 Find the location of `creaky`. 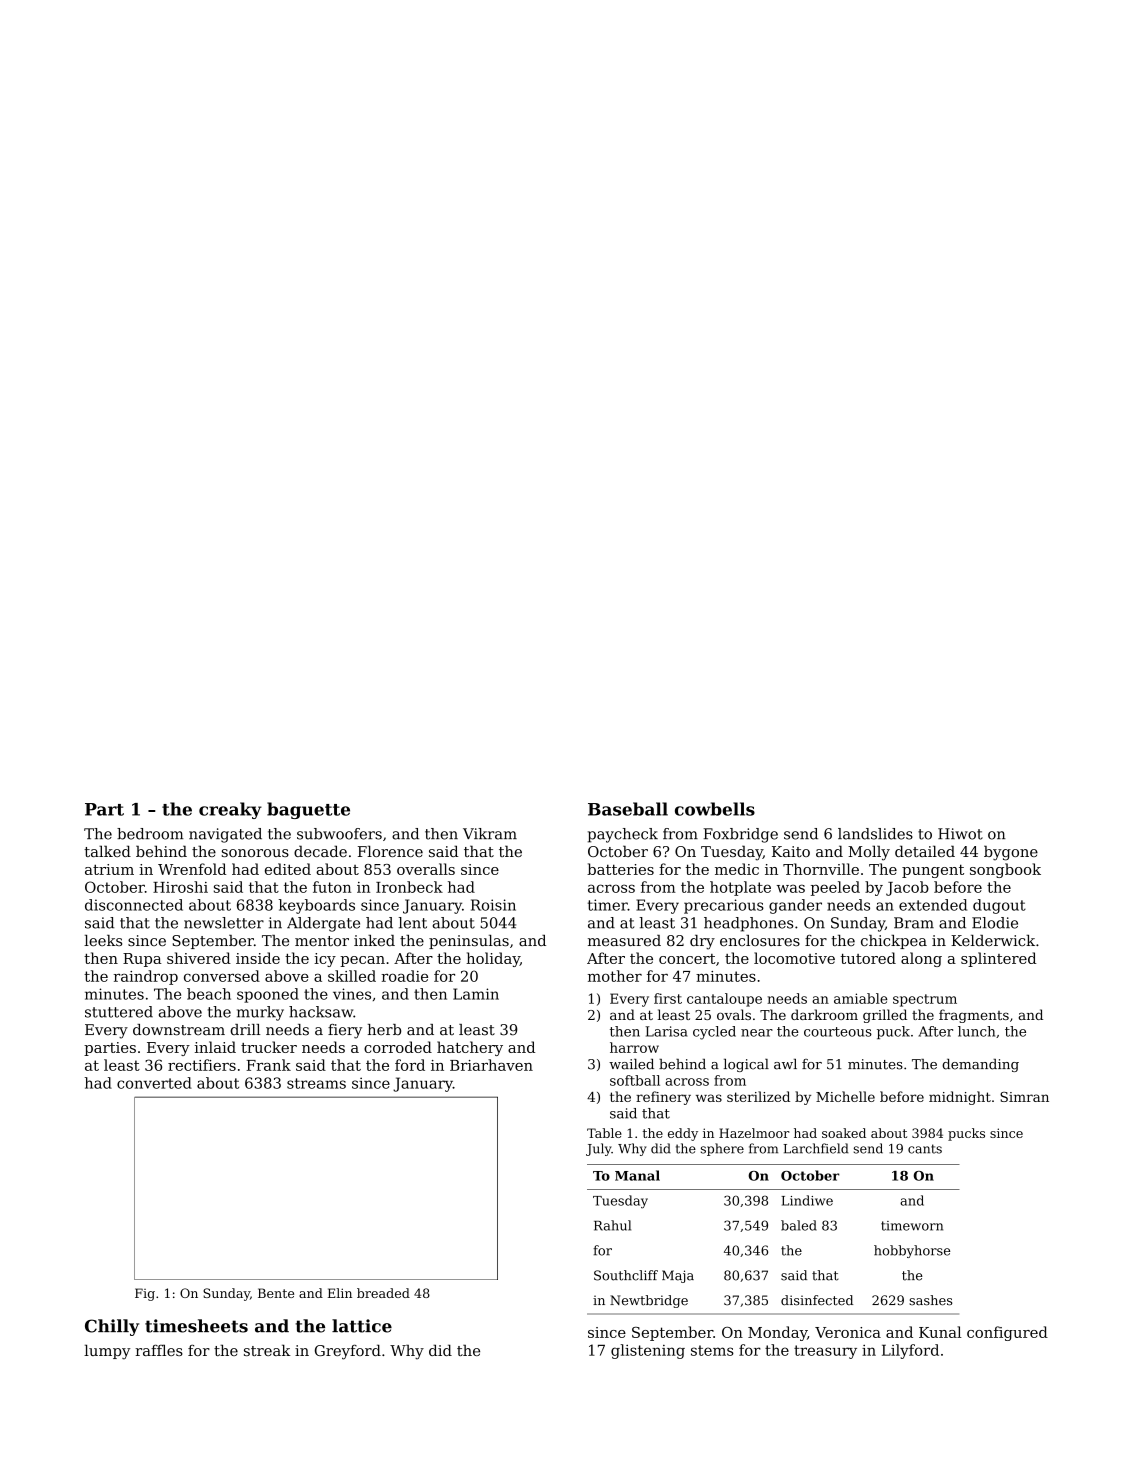

creaky is located at coordinates (230, 810).
